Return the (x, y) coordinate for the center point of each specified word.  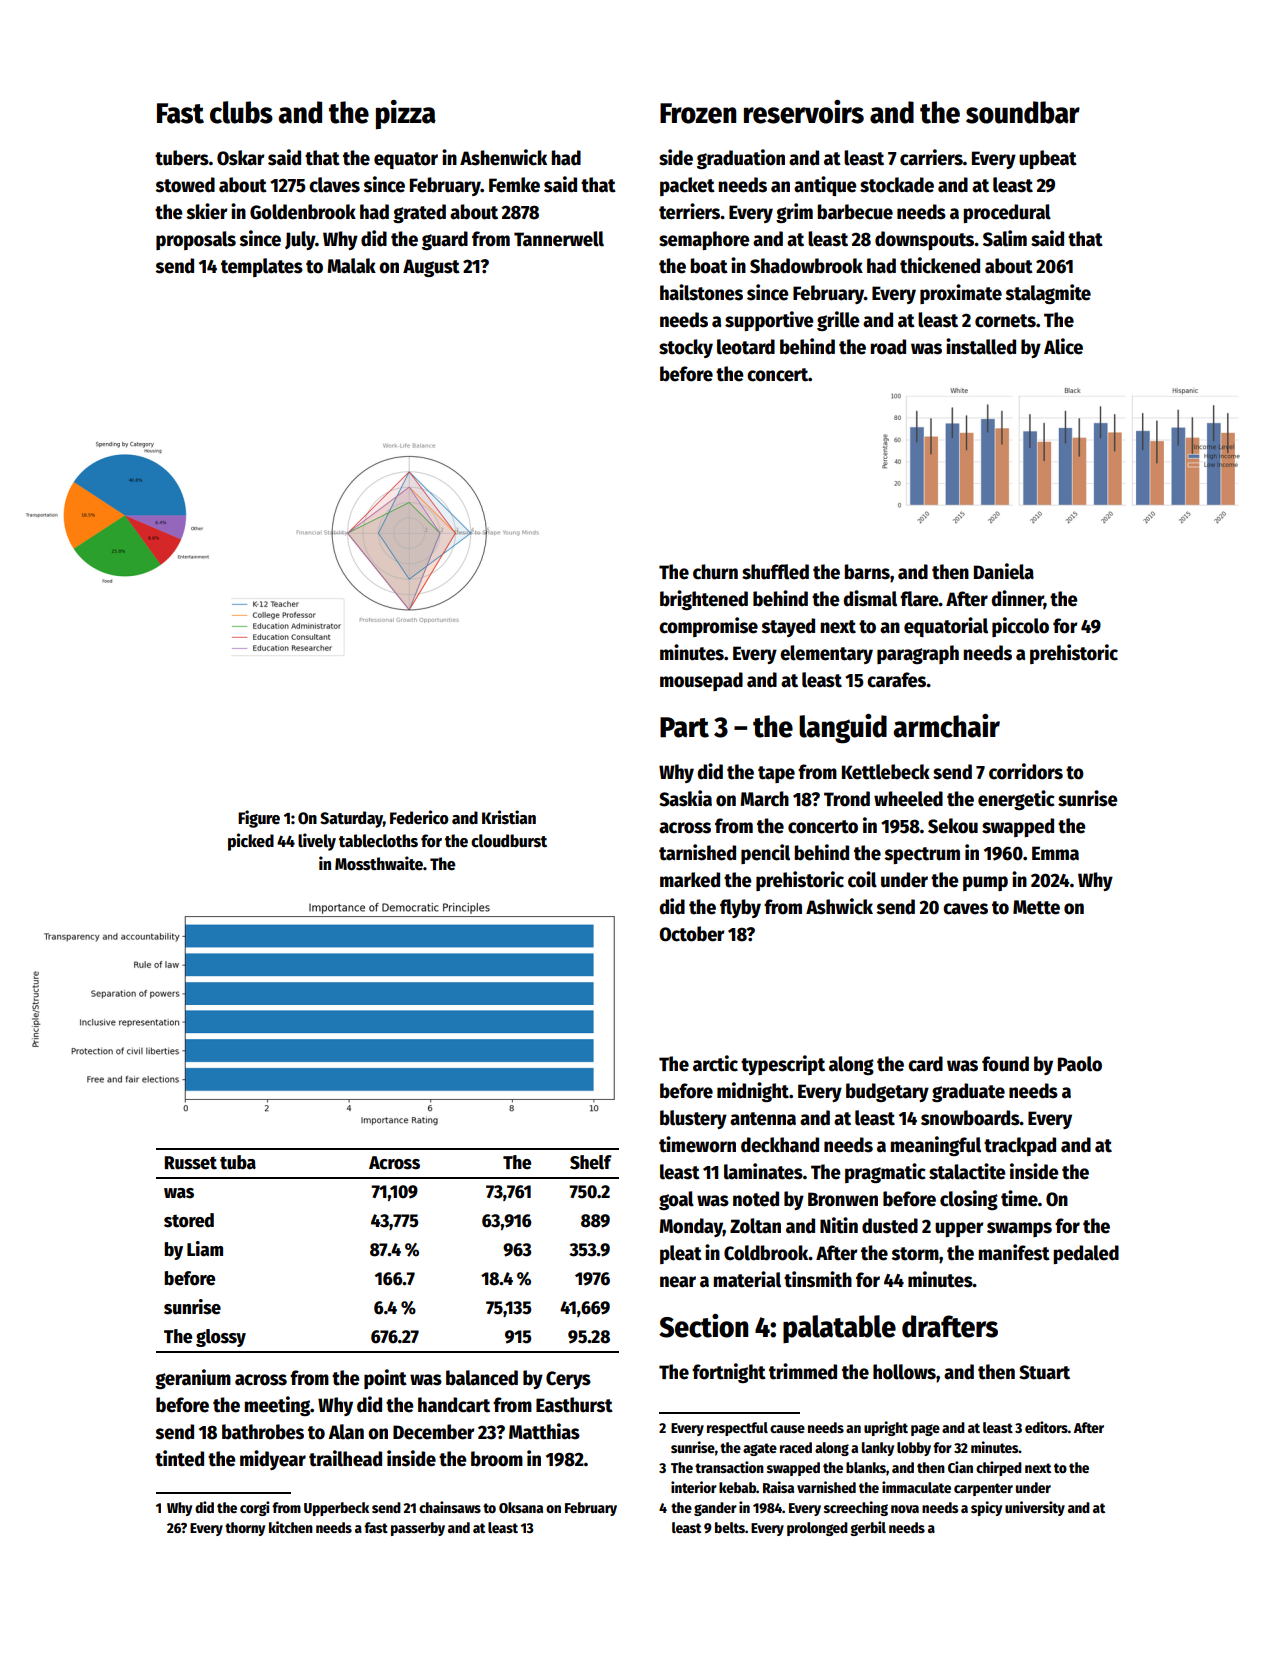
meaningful (935, 1146)
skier (207, 211)
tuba (238, 1162)
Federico (419, 817)
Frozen (698, 113)
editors (1046, 1427)
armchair (946, 726)
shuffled (775, 572)
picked (251, 842)
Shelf (591, 1162)
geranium (193, 1379)
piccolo (1020, 627)
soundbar (1023, 112)
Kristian (509, 817)
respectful (737, 1429)
